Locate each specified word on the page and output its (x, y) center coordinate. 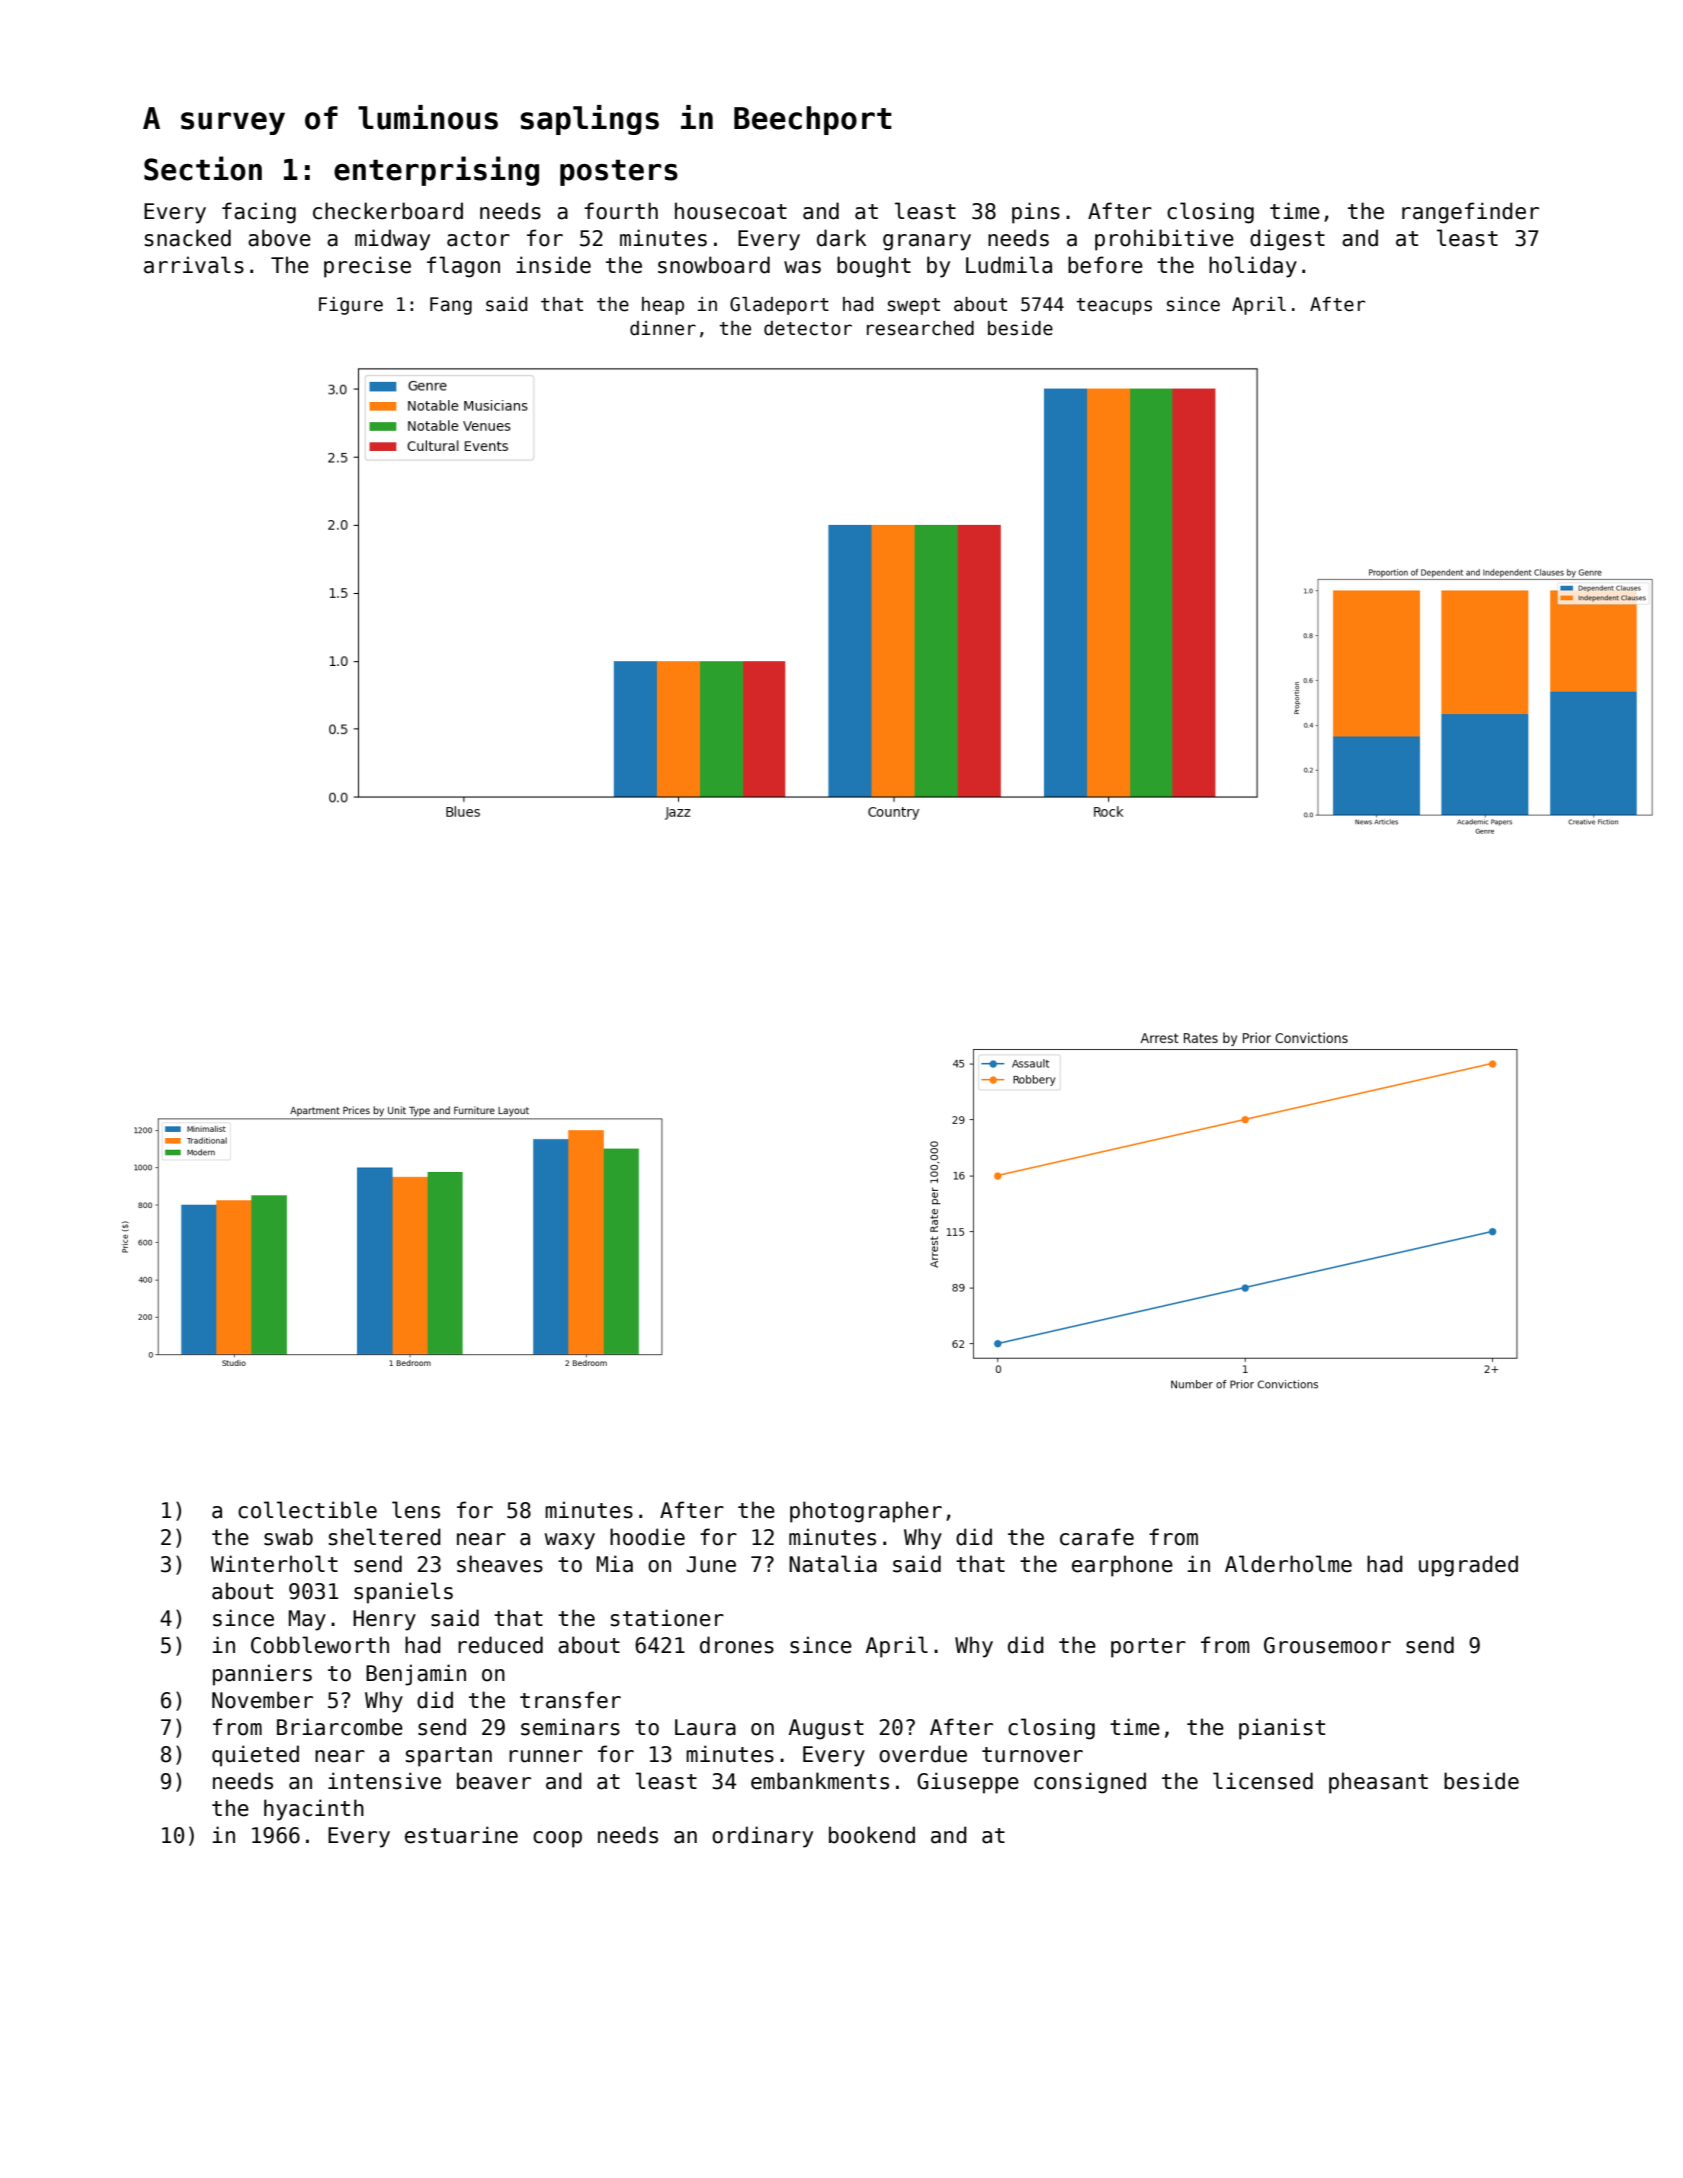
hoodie (647, 1537)
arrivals (194, 265)
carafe (1097, 1537)
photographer (866, 1512)
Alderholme (1288, 1564)
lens (416, 1510)
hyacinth (314, 1810)
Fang (451, 306)
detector (808, 328)
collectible (307, 1510)
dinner (663, 328)
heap (663, 306)
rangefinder (1470, 213)
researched (920, 328)
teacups (1114, 306)
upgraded (1468, 1566)
